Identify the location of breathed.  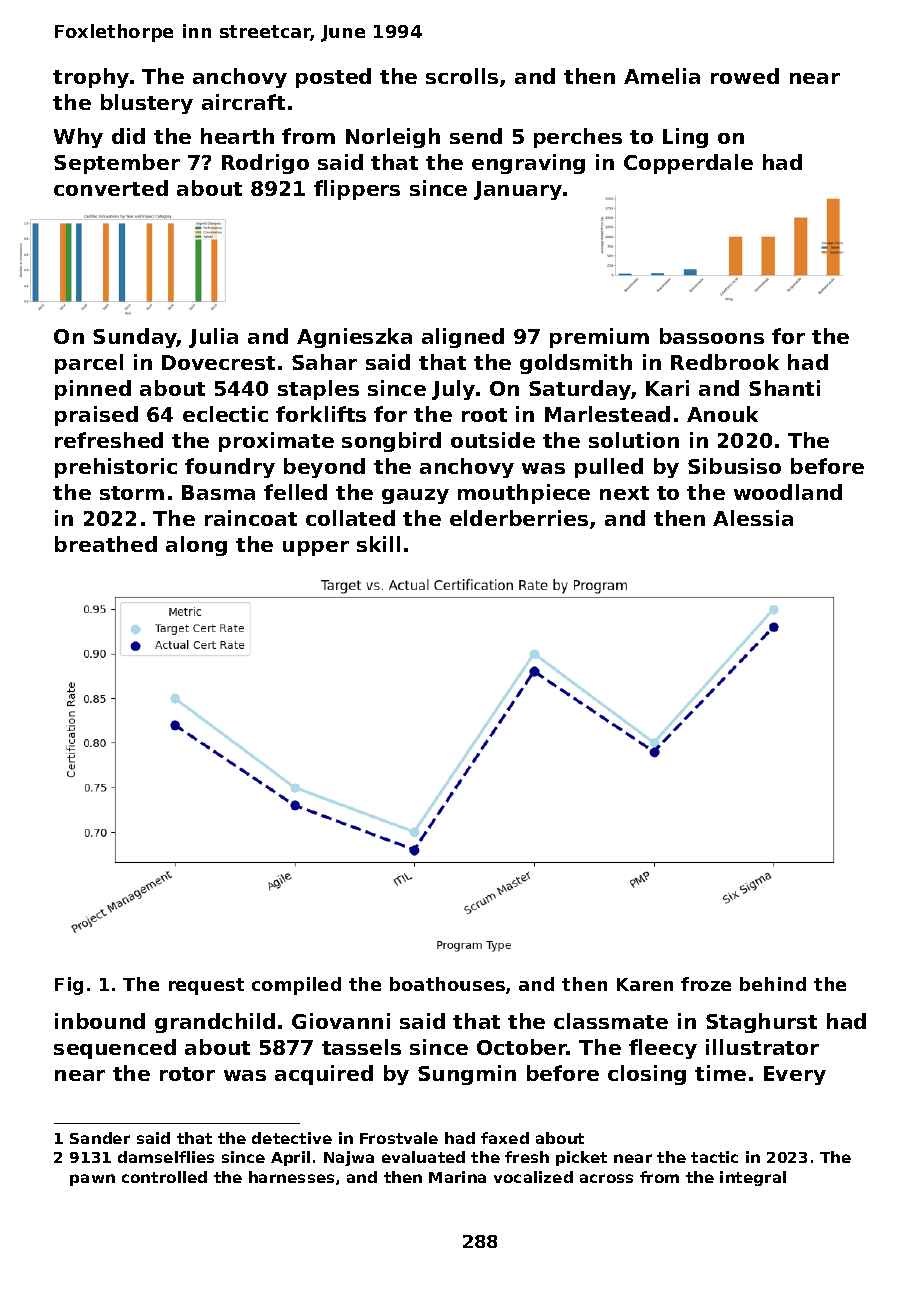
(106, 544).
